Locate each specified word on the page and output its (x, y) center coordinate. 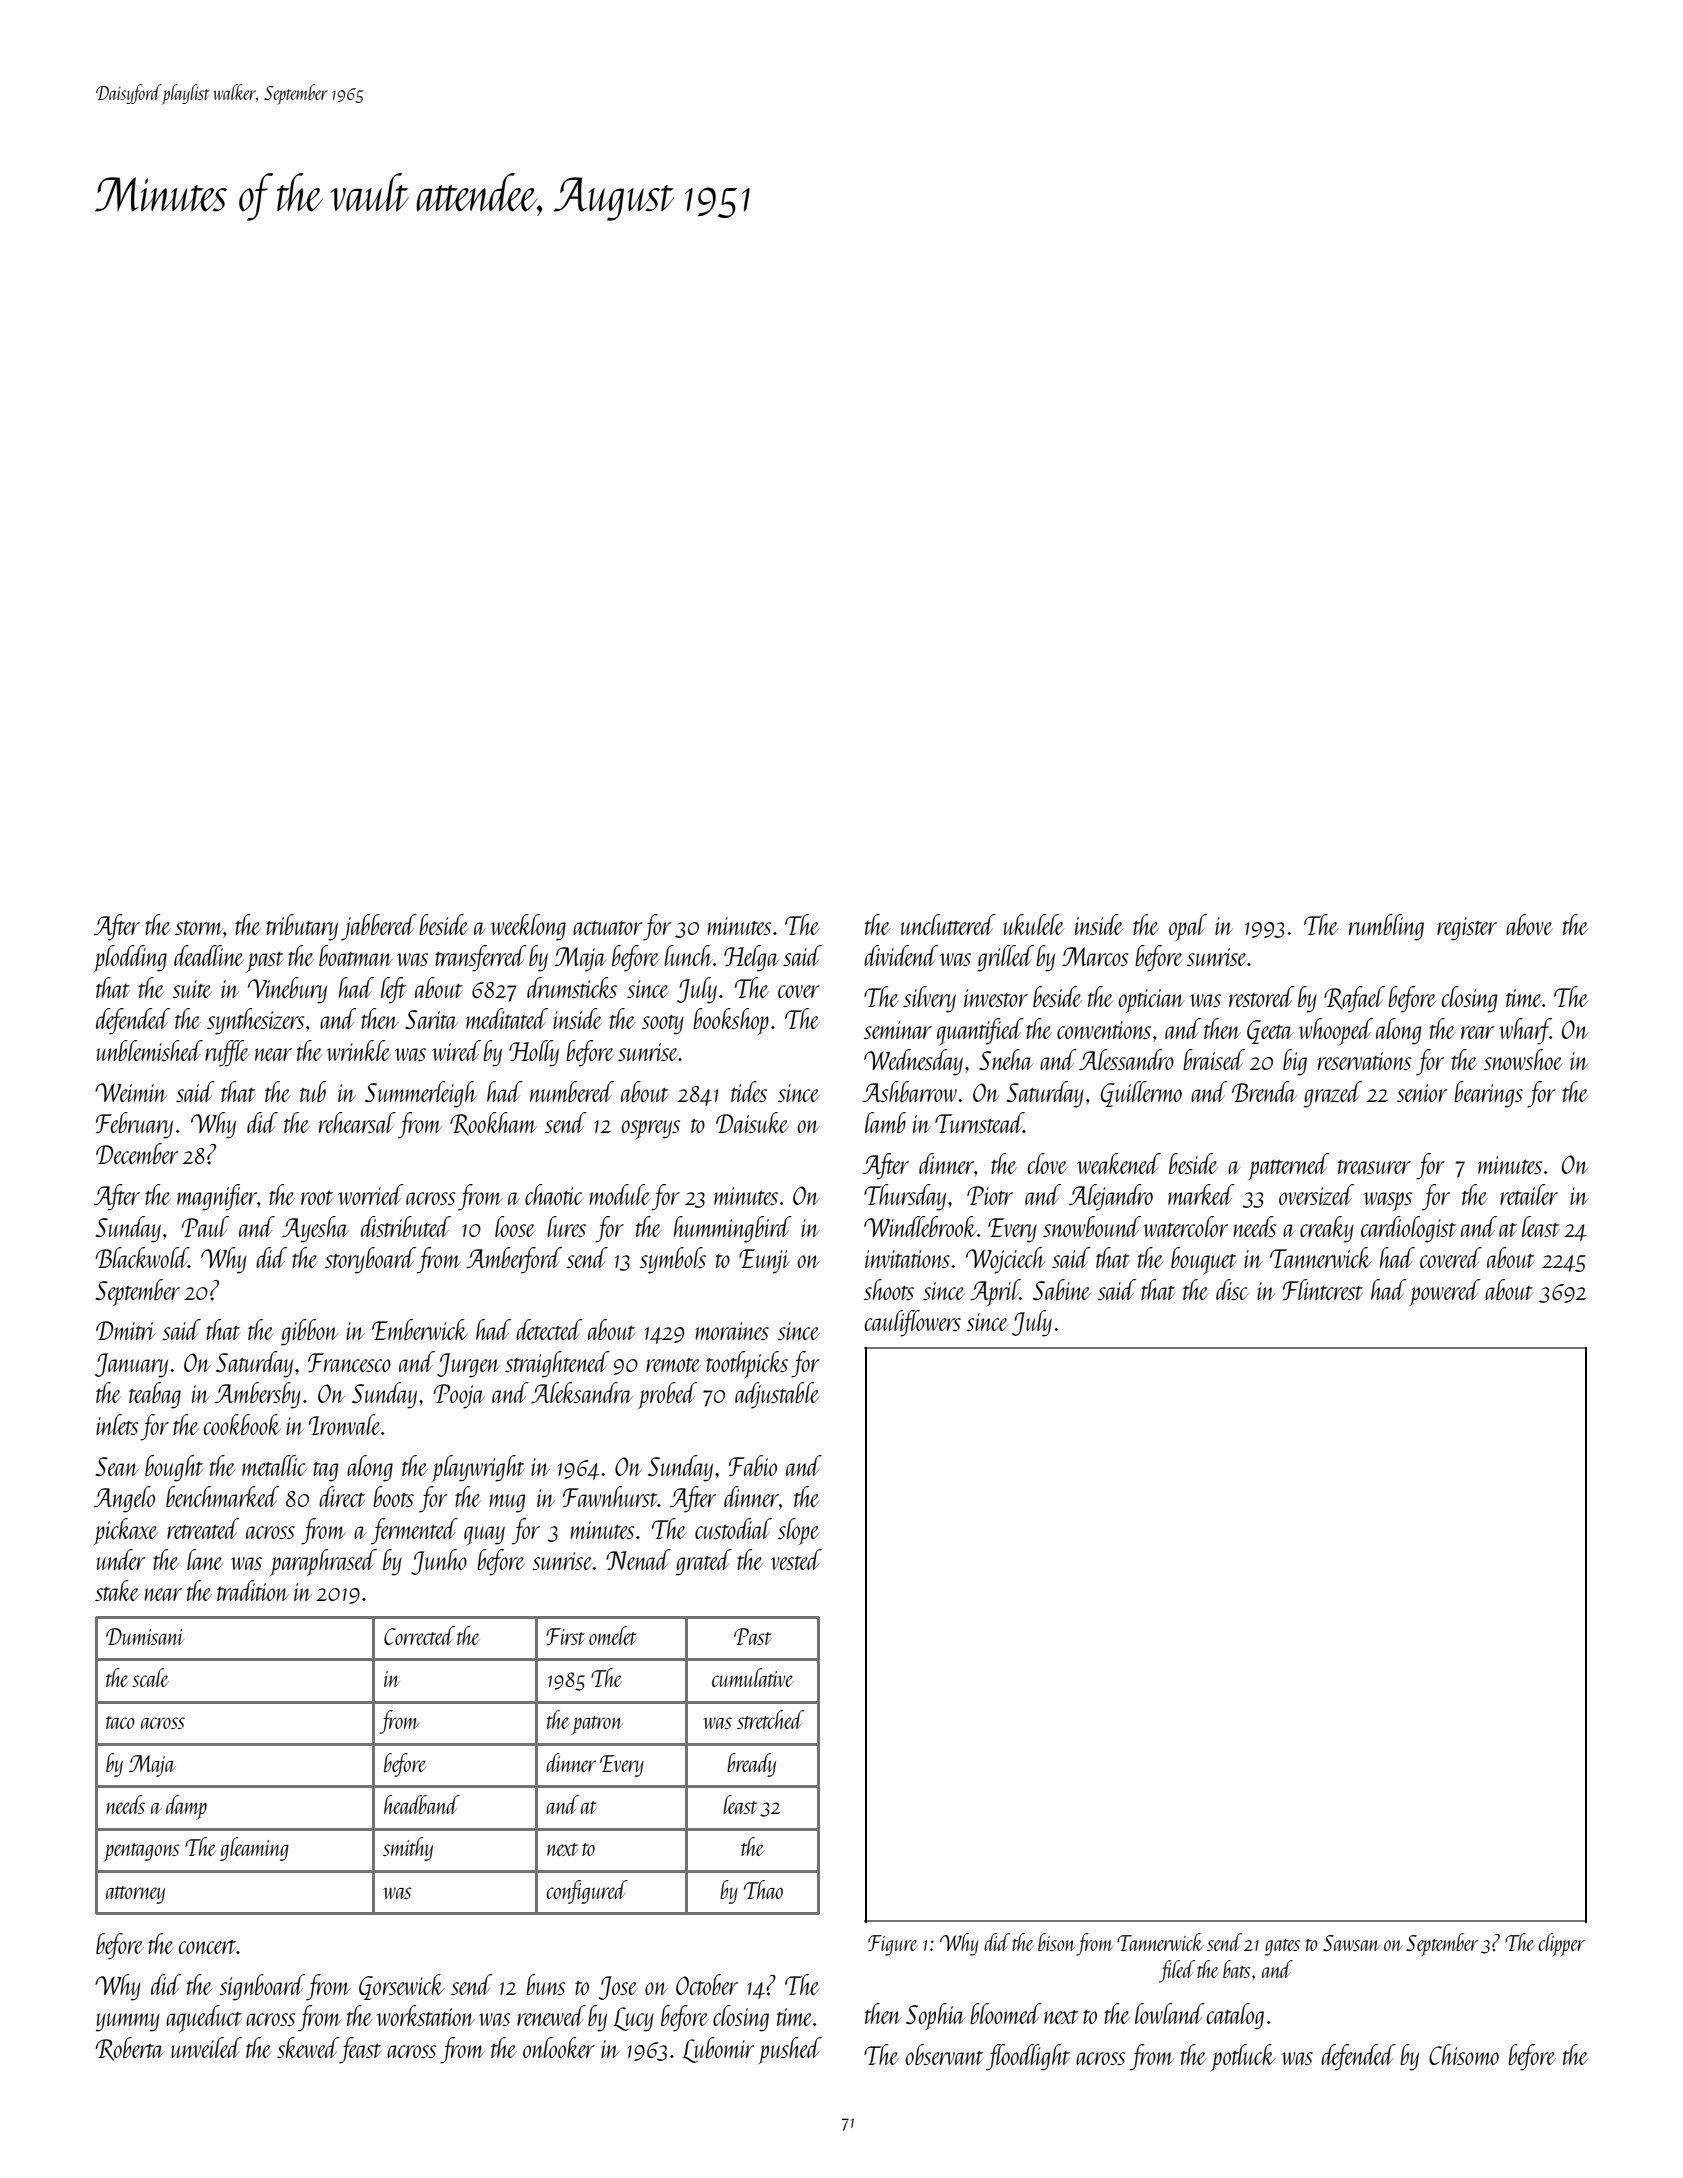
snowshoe (1523, 1059)
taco (120, 1722)
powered (1445, 1292)
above (1529, 924)
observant (944, 2054)
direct (342, 1496)
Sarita (431, 1019)
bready (751, 1765)
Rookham (493, 1124)
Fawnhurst (610, 1496)
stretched (770, 1719)
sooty (663, 1025)
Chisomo (1464, 2054)
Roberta (130, 2049)
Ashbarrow (909, 1091)
